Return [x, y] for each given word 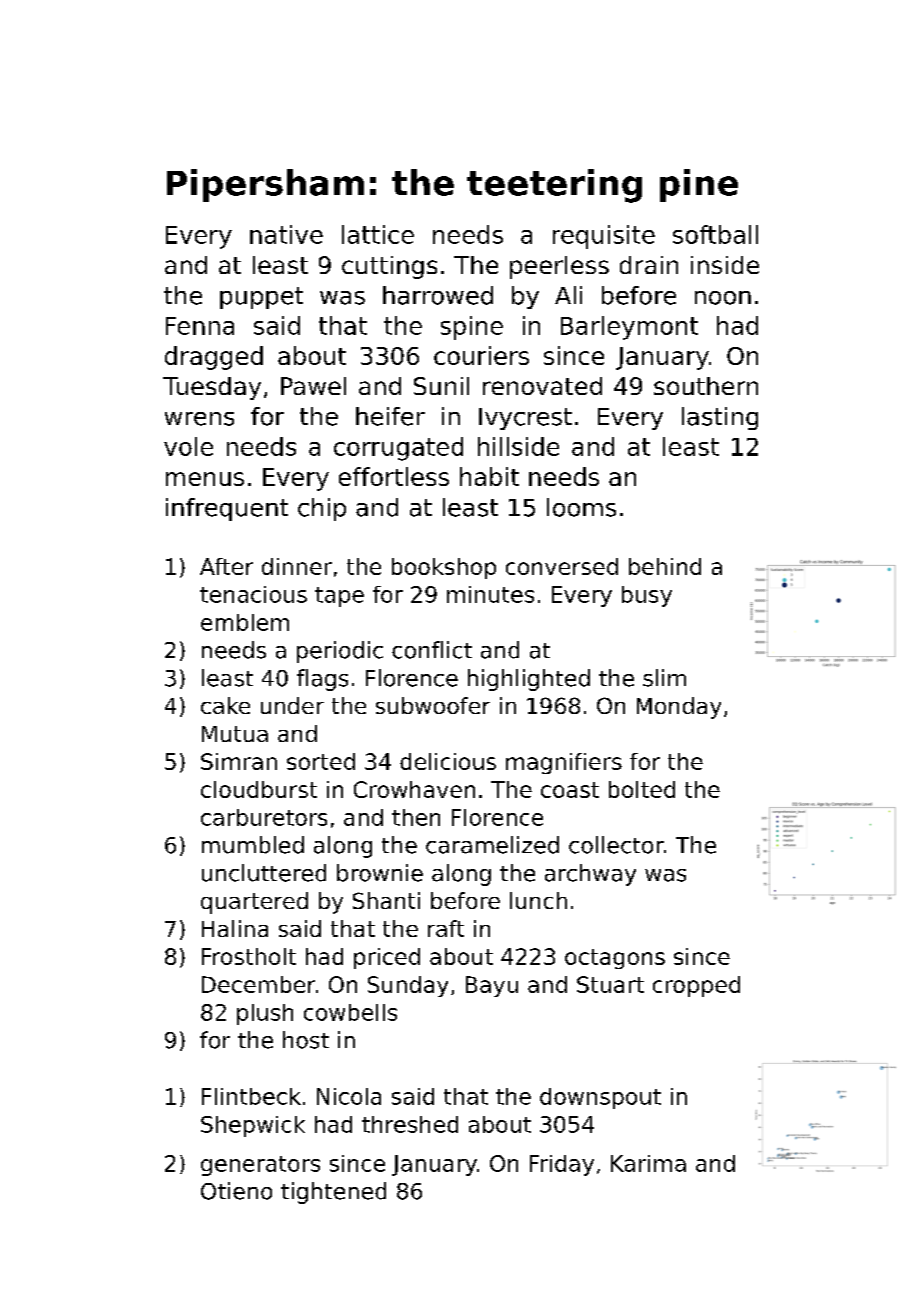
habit [489, 476]
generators [260, 1166]
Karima [648, 1163]
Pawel [313, 386]
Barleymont [629, 328]
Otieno [236, 1191]
